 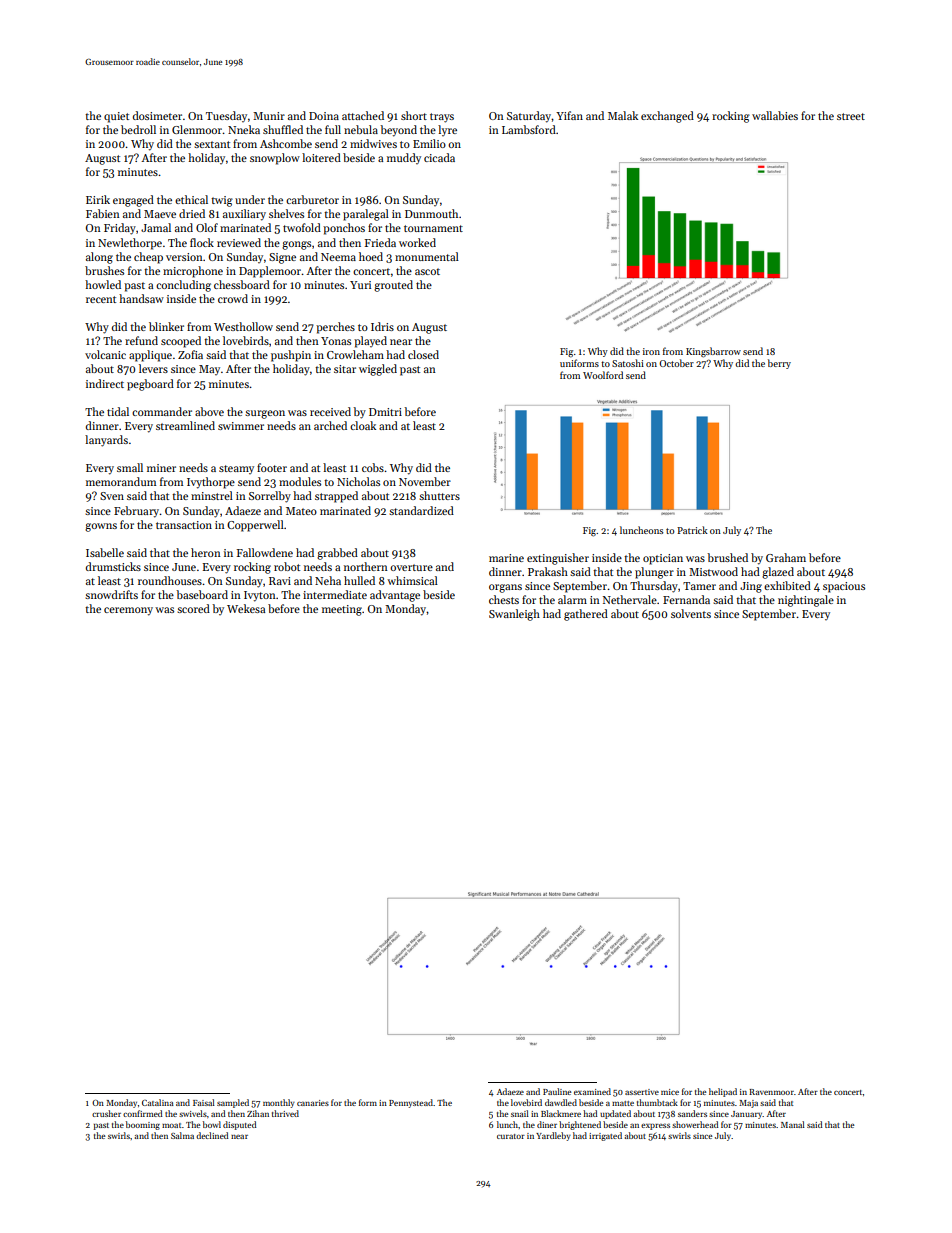 I want to click on ceremony, so click(x=128, y=611).
